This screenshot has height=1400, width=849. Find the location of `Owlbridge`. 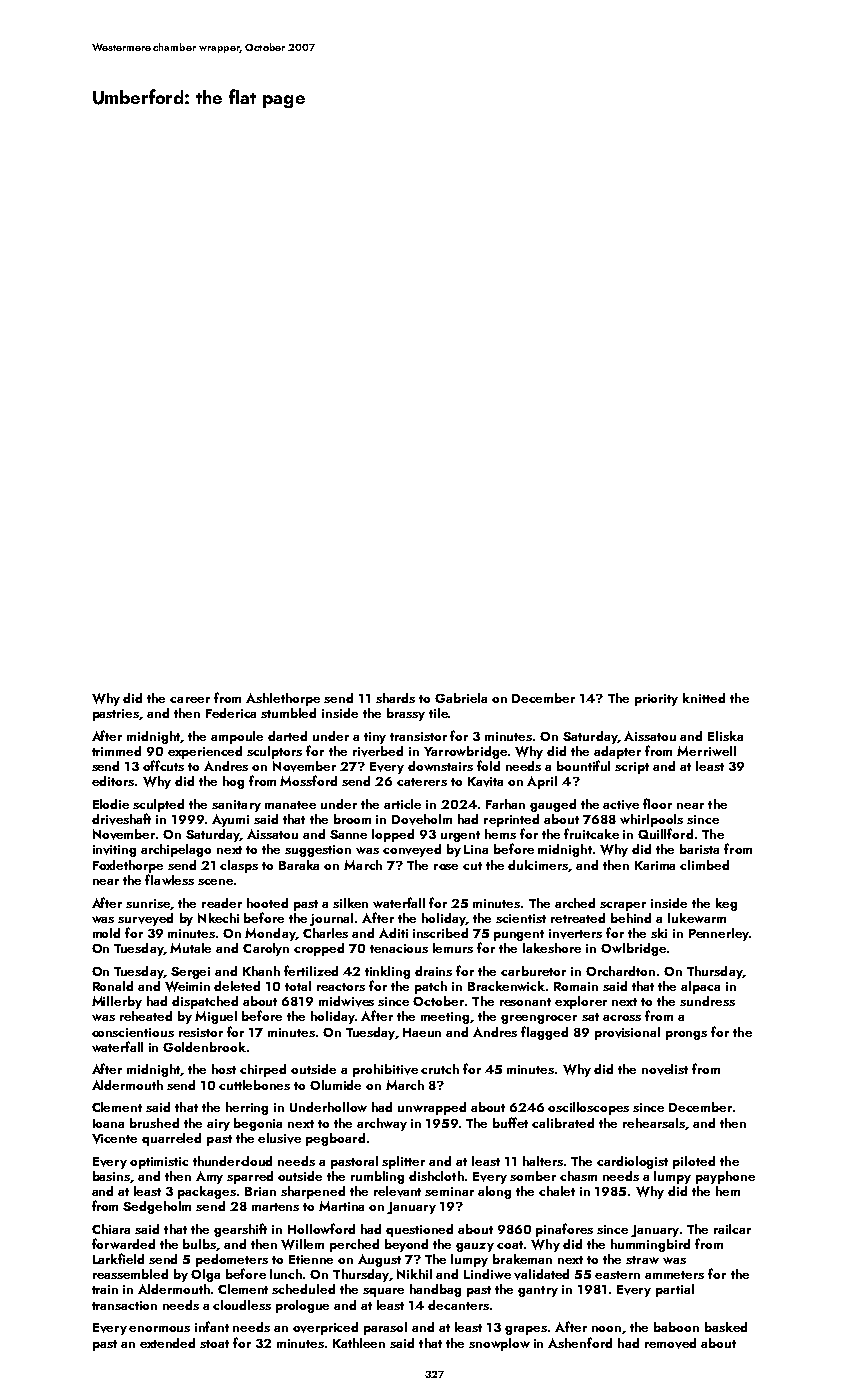

Owlbridge is located at coordinates (633, 949).
